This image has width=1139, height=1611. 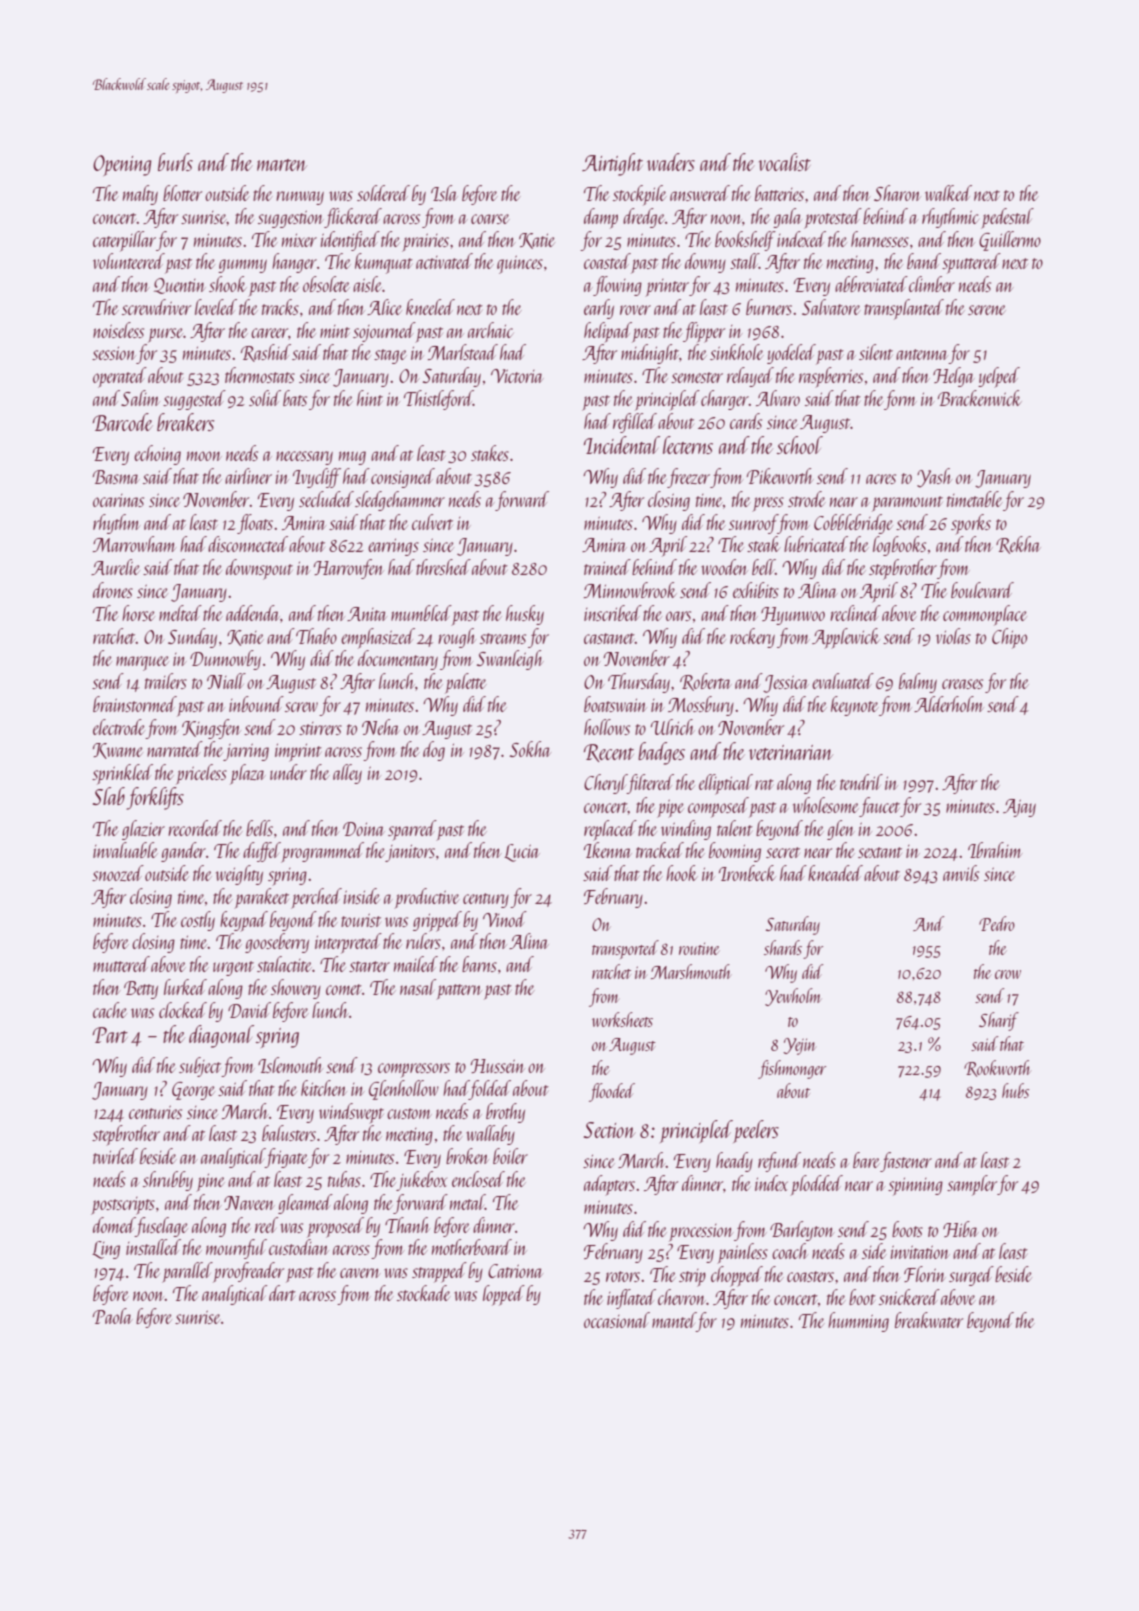 I want to click on metal, so click(x=467, y=1202).
